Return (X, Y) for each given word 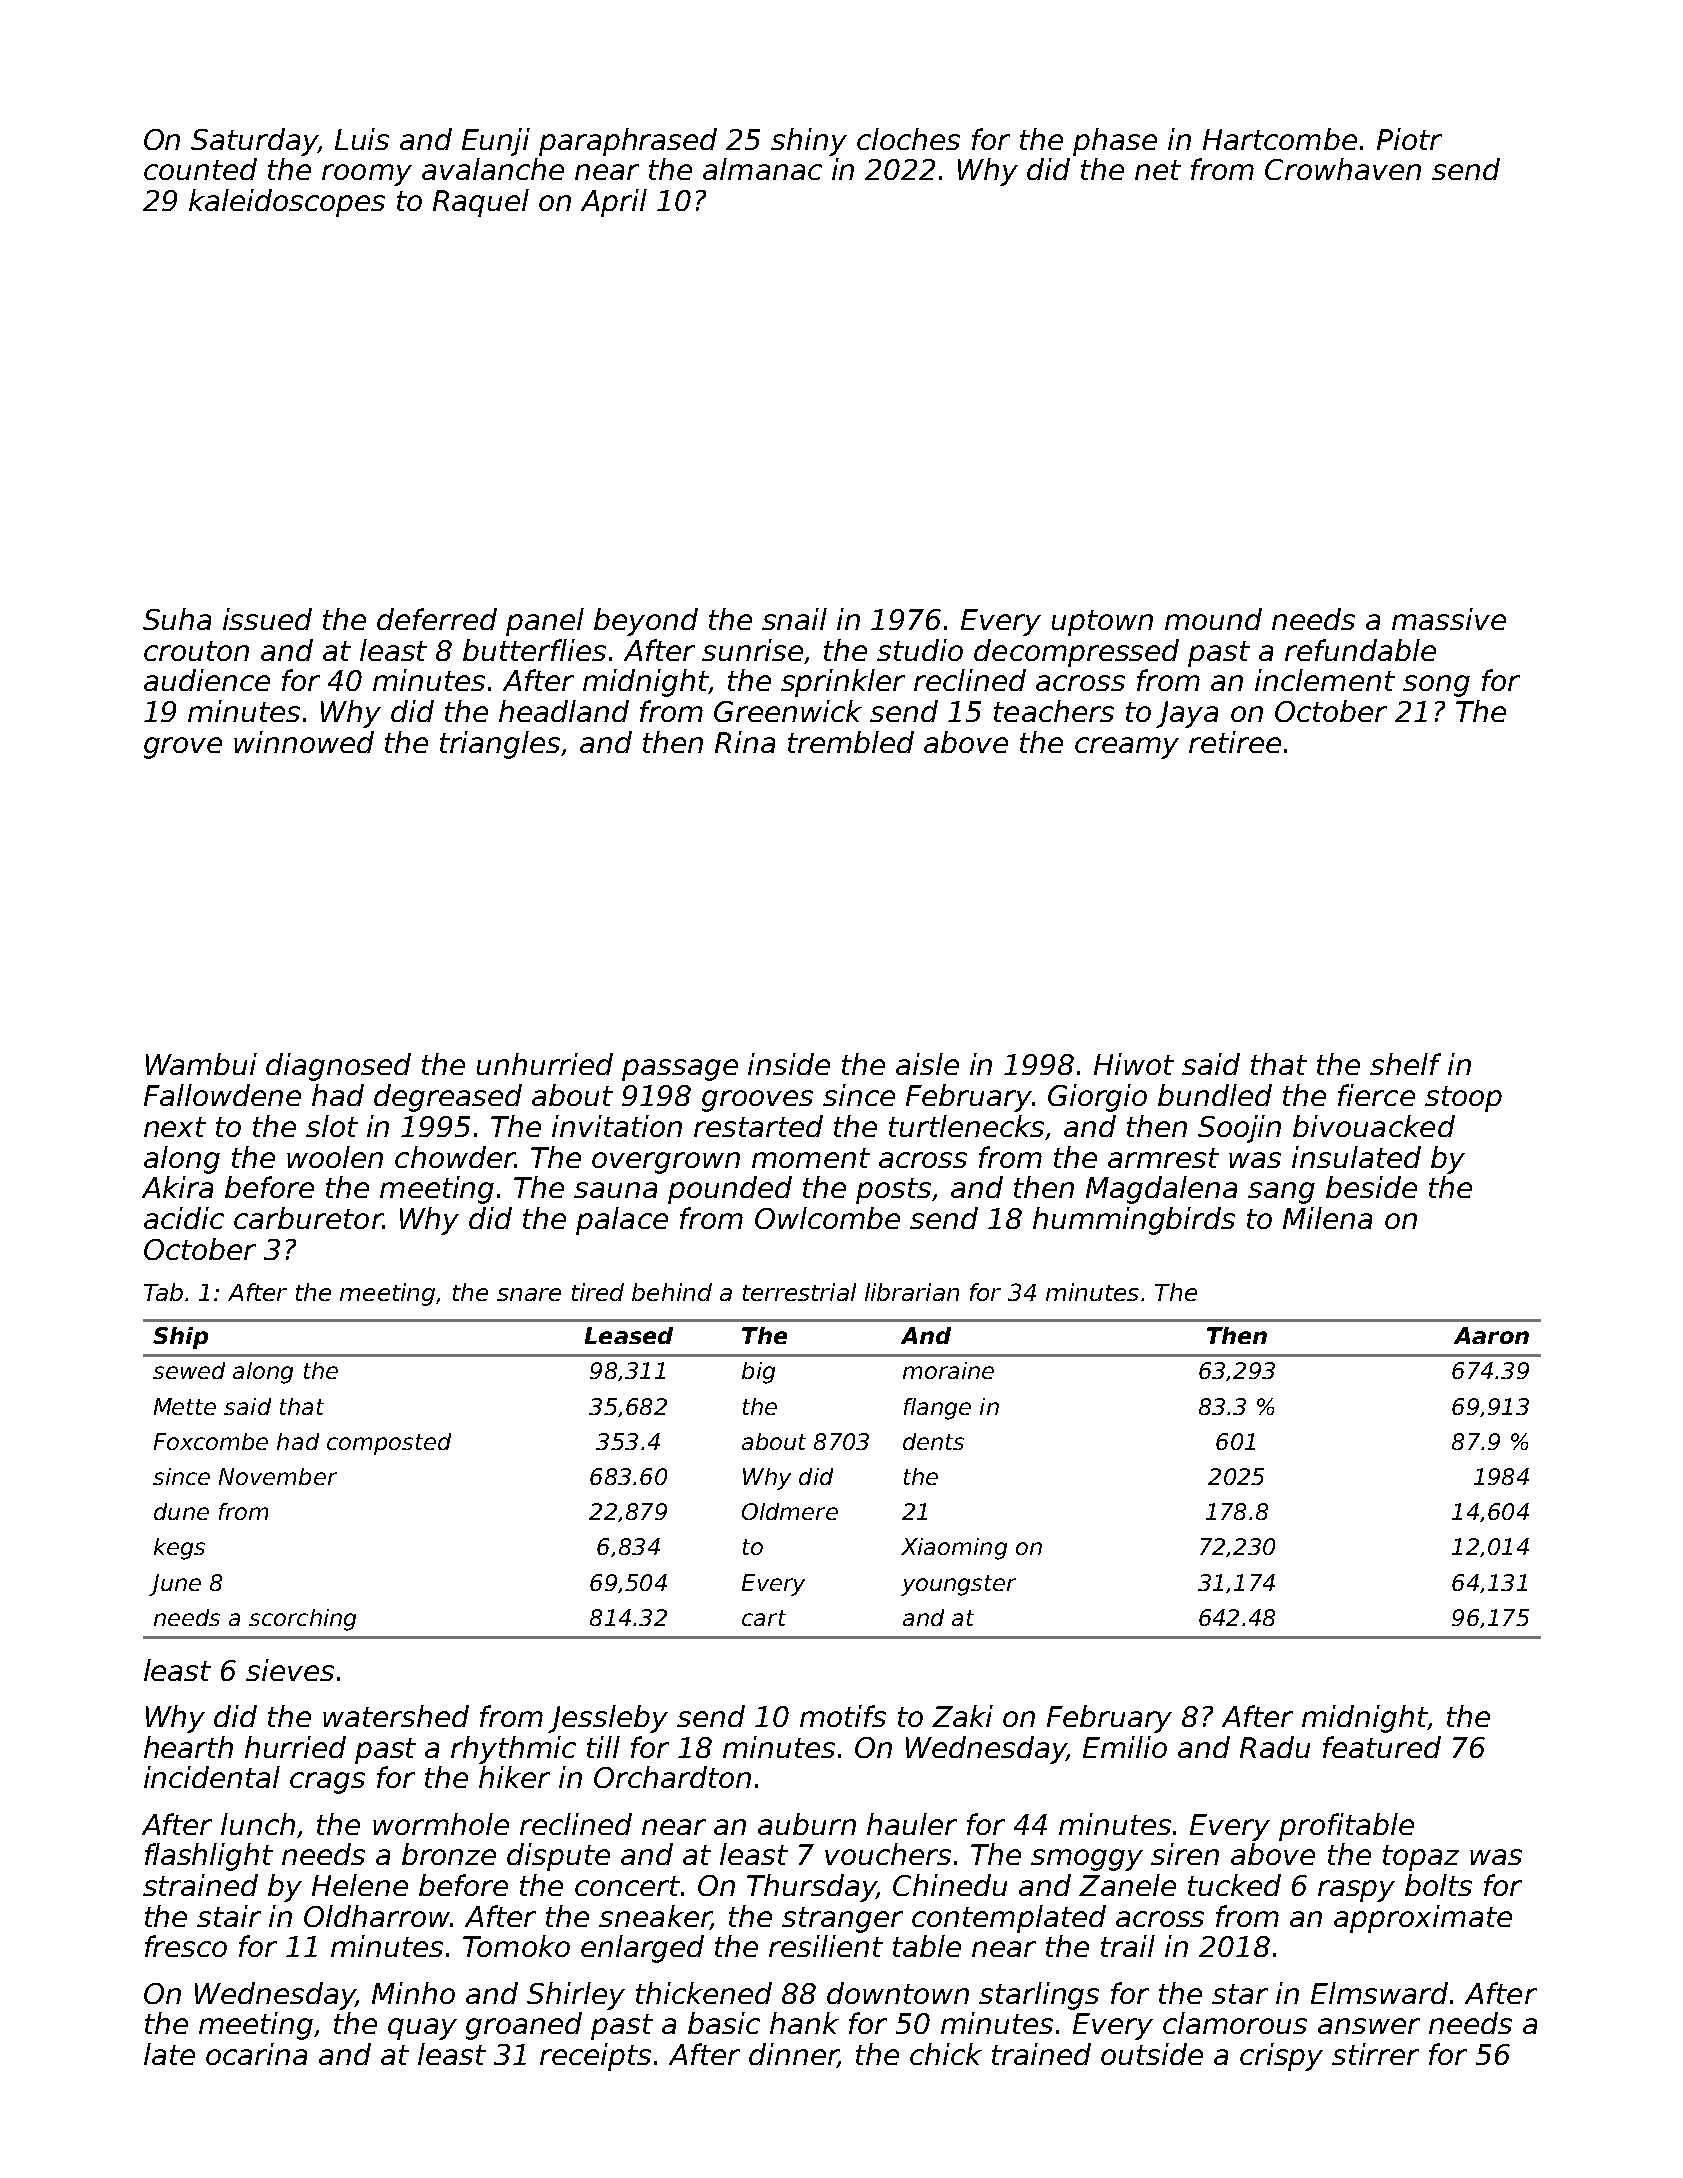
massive (1449, 619)
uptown (1102, 623)
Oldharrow (377, 1916)
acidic (184, 1218)
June (175, 1585)
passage (680, 1070)
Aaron (1491, 1335)
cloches (908, 139)
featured (1382, 1747)
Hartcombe (1280, 139)
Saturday (254, 142)
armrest (1163, 1158)
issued (267, 619)
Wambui (201, 1064)
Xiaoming (954, 1549)
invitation (617, 1126)
